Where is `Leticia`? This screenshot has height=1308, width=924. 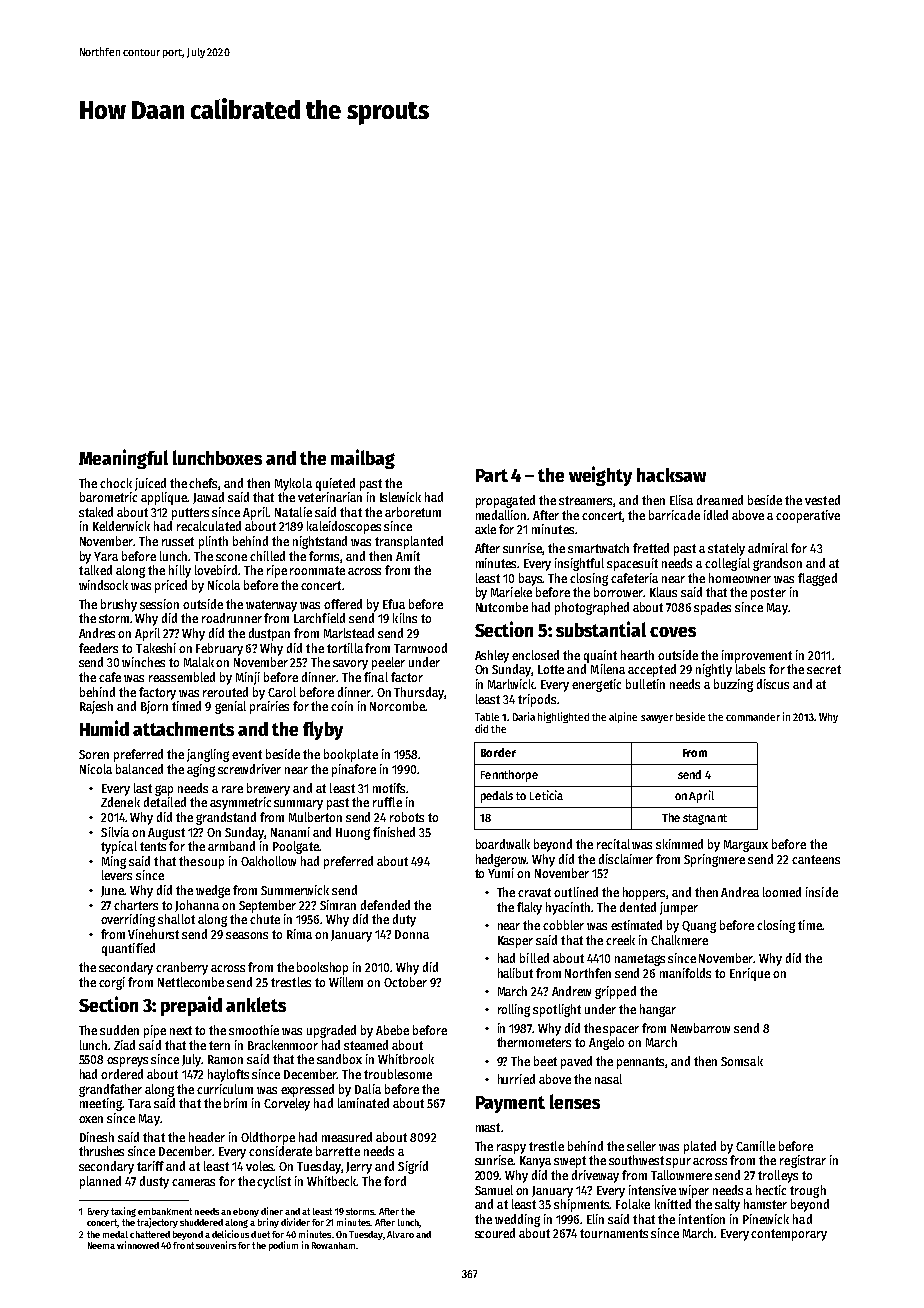 Leticia is located at coordinates (546, 795).
